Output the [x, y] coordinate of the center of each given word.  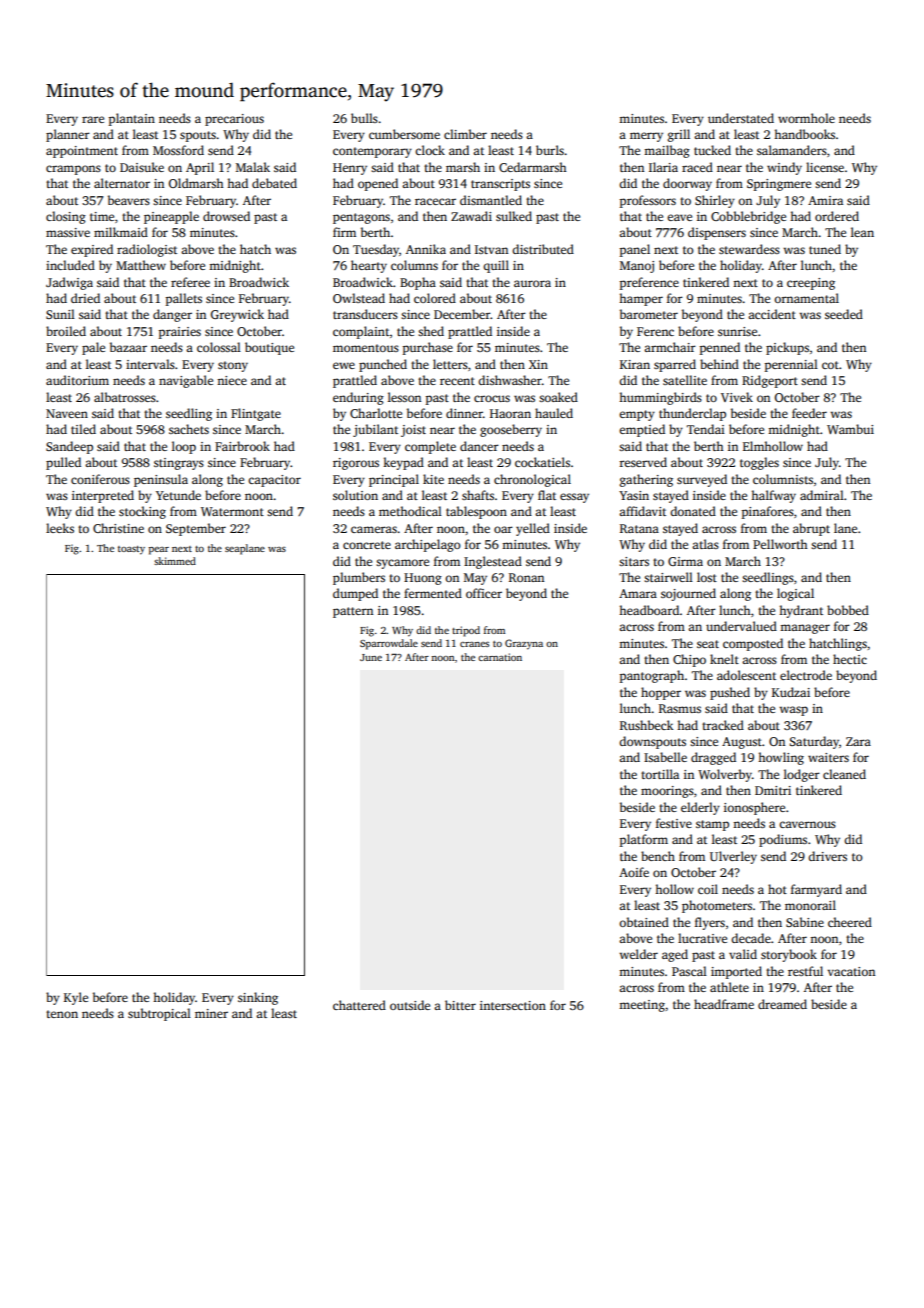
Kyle [76, 998]
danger [172, 315]
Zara [858, 741]
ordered [837, 216]
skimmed [175, 561]
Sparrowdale [389, 644]
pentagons [361, 218]
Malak [253, 167]
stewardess [749, 249]
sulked [514, 216]
